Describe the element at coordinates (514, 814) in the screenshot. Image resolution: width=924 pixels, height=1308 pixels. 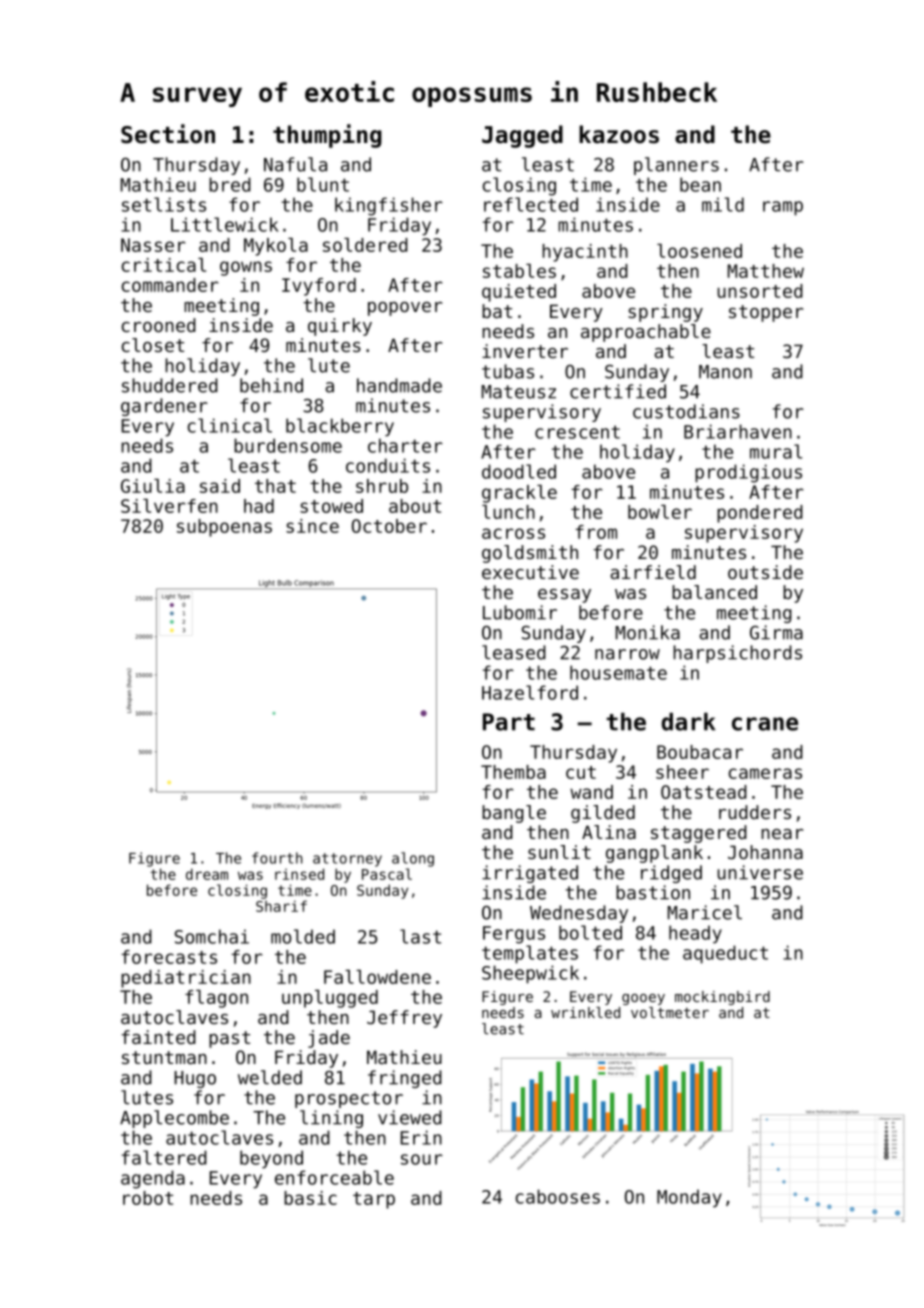
I see `bangle` at that location.
